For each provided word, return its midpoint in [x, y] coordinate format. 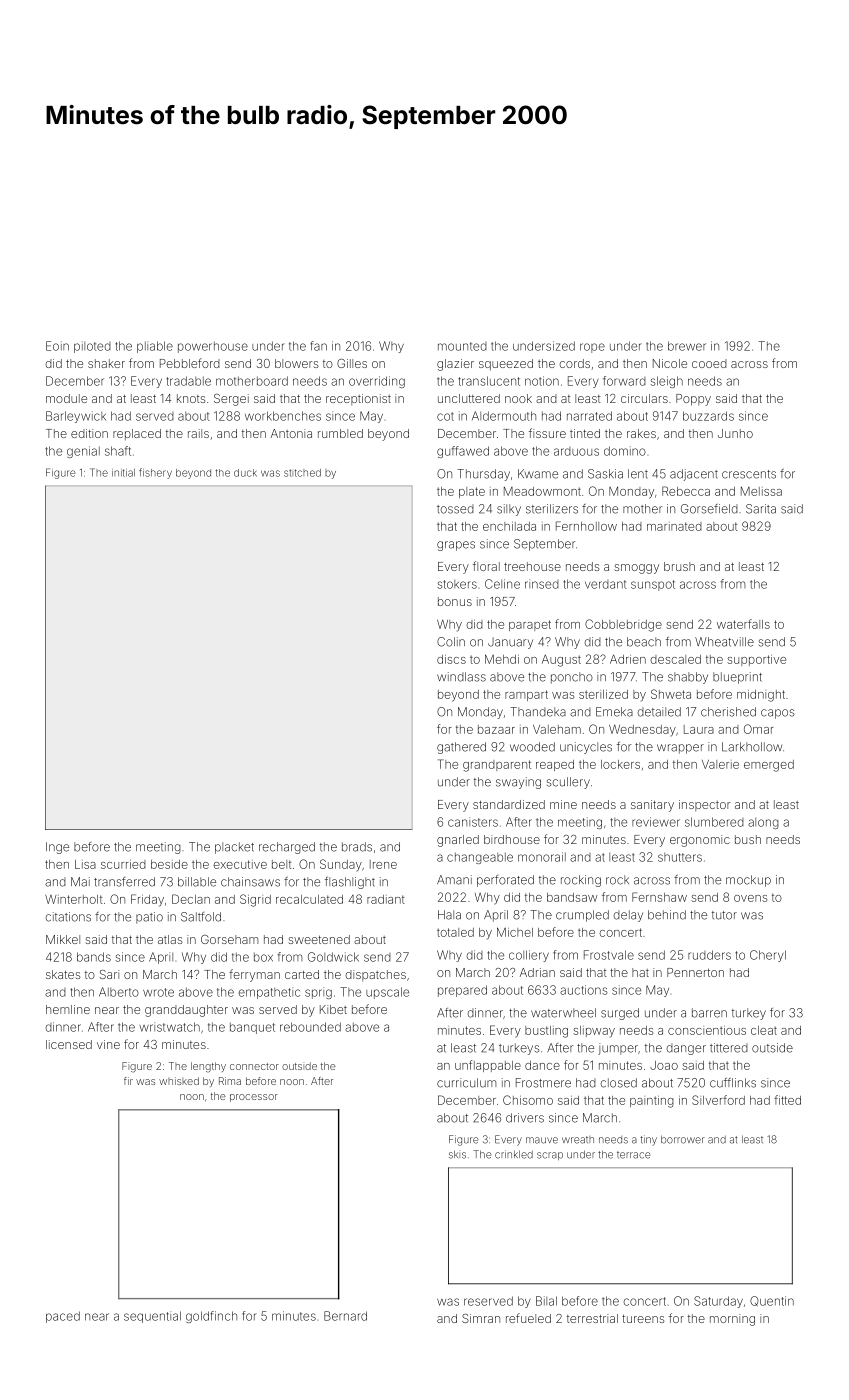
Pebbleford [190, 363]
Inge [57, 848]
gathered [461, 748]
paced [63, 1317]
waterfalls [743, 624]
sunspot [653, 585]
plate [472, 492]
